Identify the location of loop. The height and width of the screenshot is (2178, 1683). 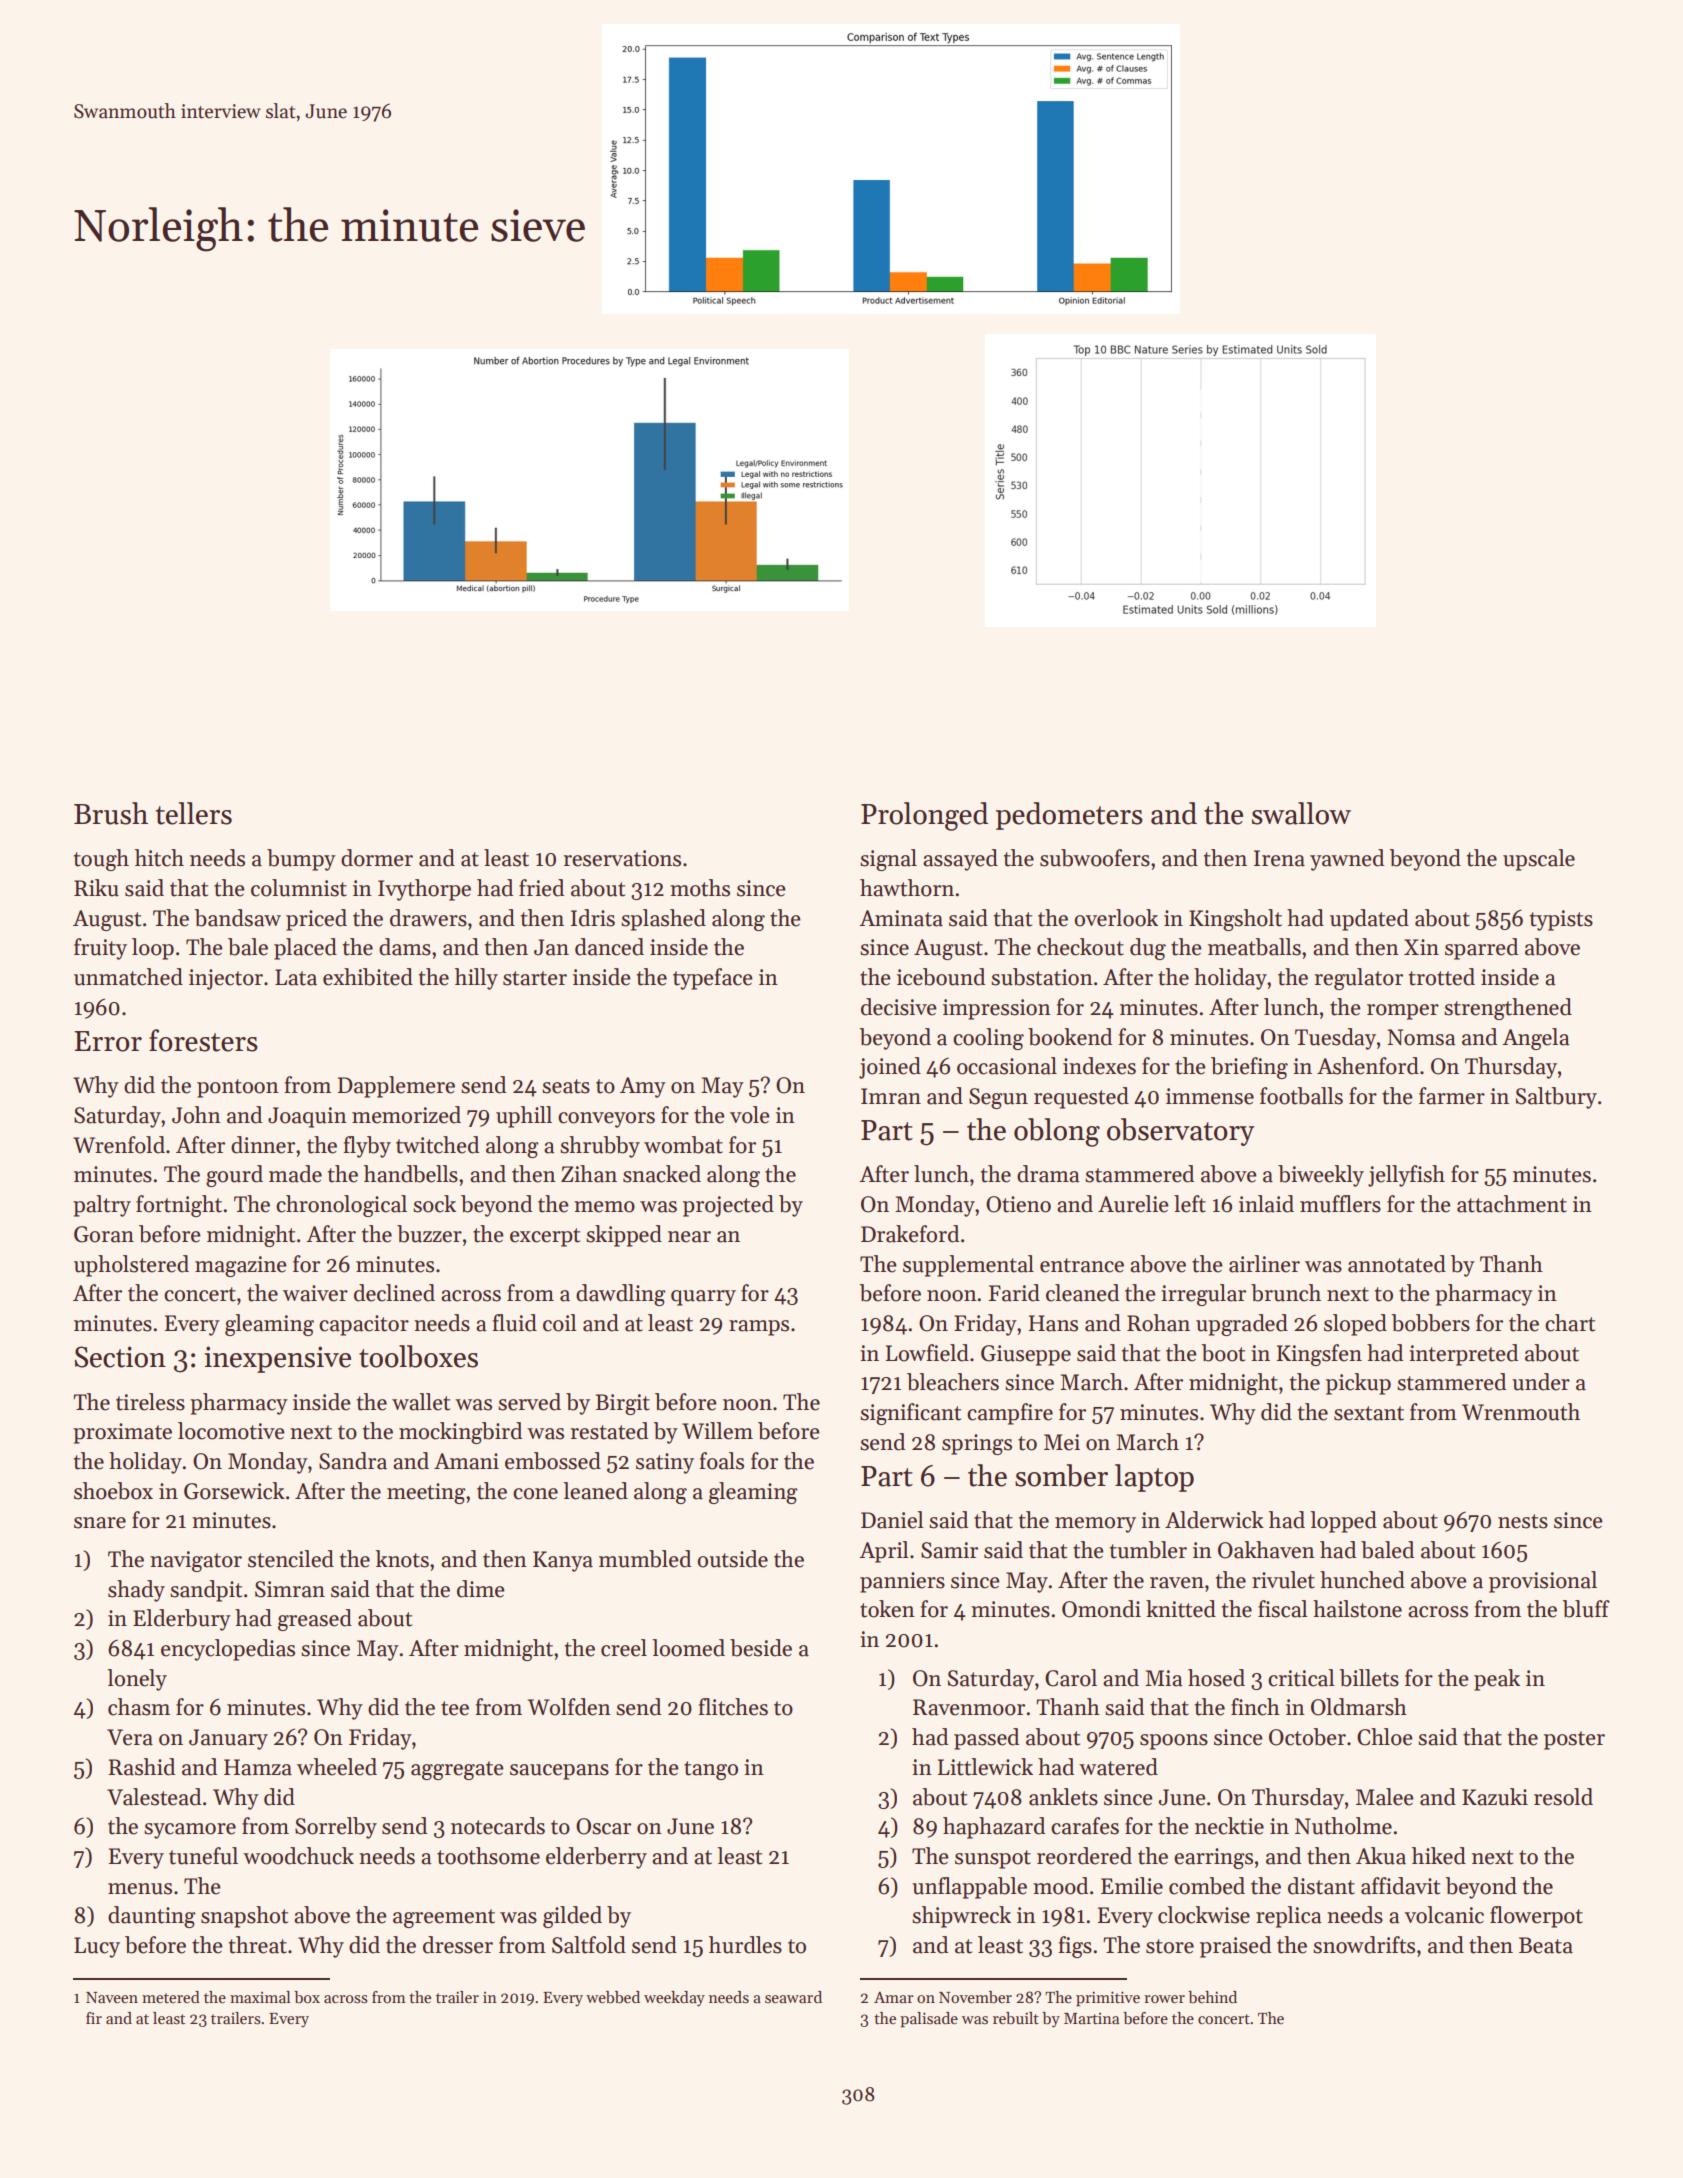
(153, 949).
